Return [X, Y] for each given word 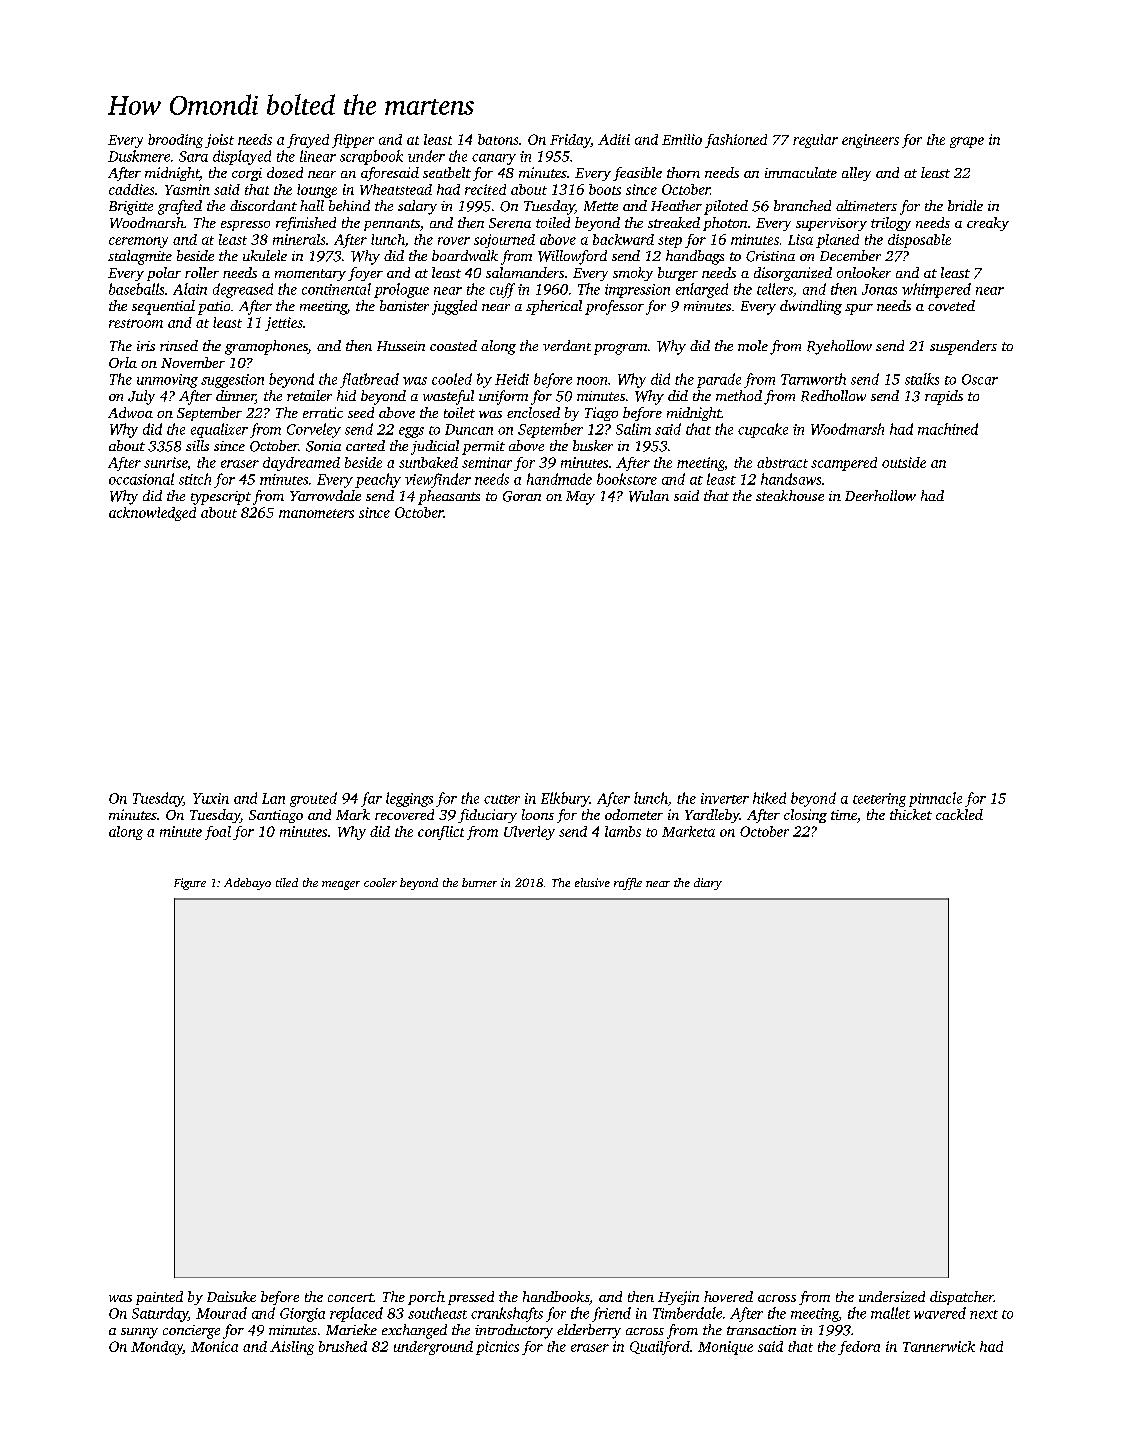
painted [159, 1298]
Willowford [572, 257]
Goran [522, 496]
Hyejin [678, 1298]
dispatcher [962, 1298]
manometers [316, 513]
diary [708, 884]
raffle [628, 884]
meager [341, 885]
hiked [769, 798]
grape [967, 142]
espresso [245, 226]
